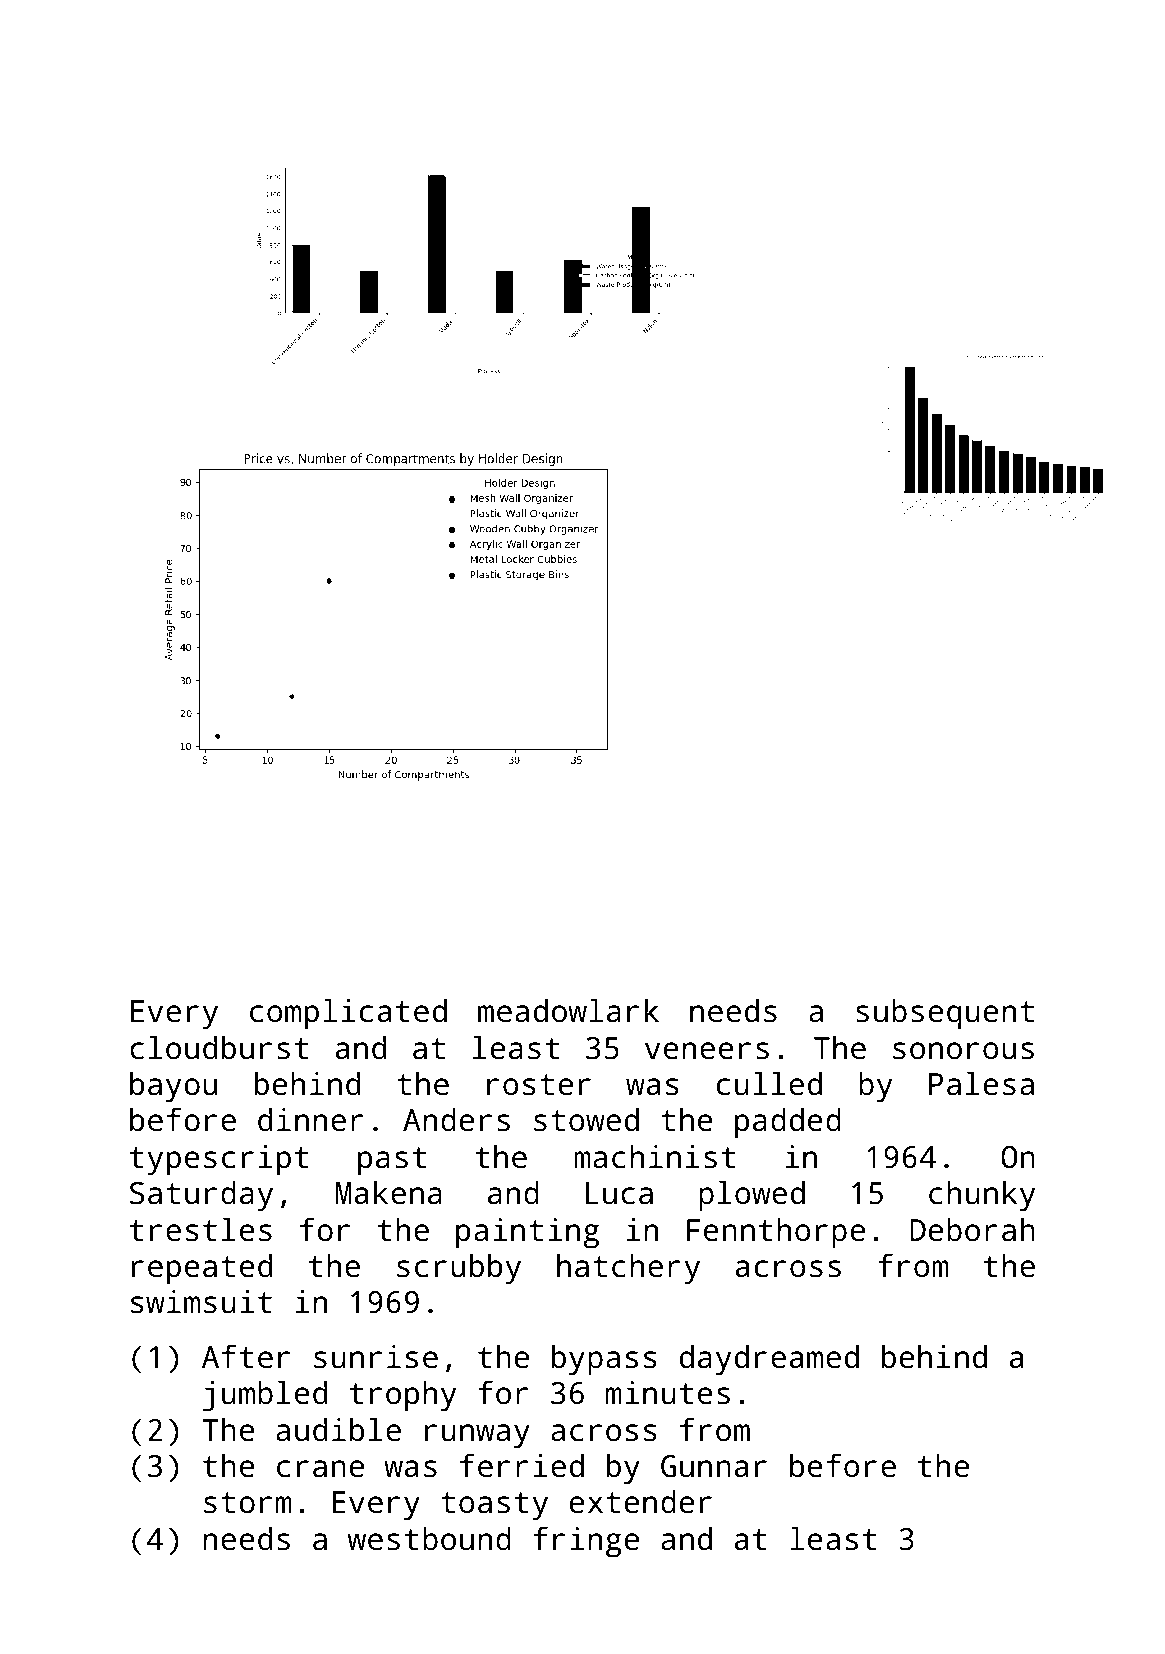 This screenshot has height=1654, width=1165. Describe the element at coordinates (219, 1048) in the screenshot. I see `cloudburst` at that location.
